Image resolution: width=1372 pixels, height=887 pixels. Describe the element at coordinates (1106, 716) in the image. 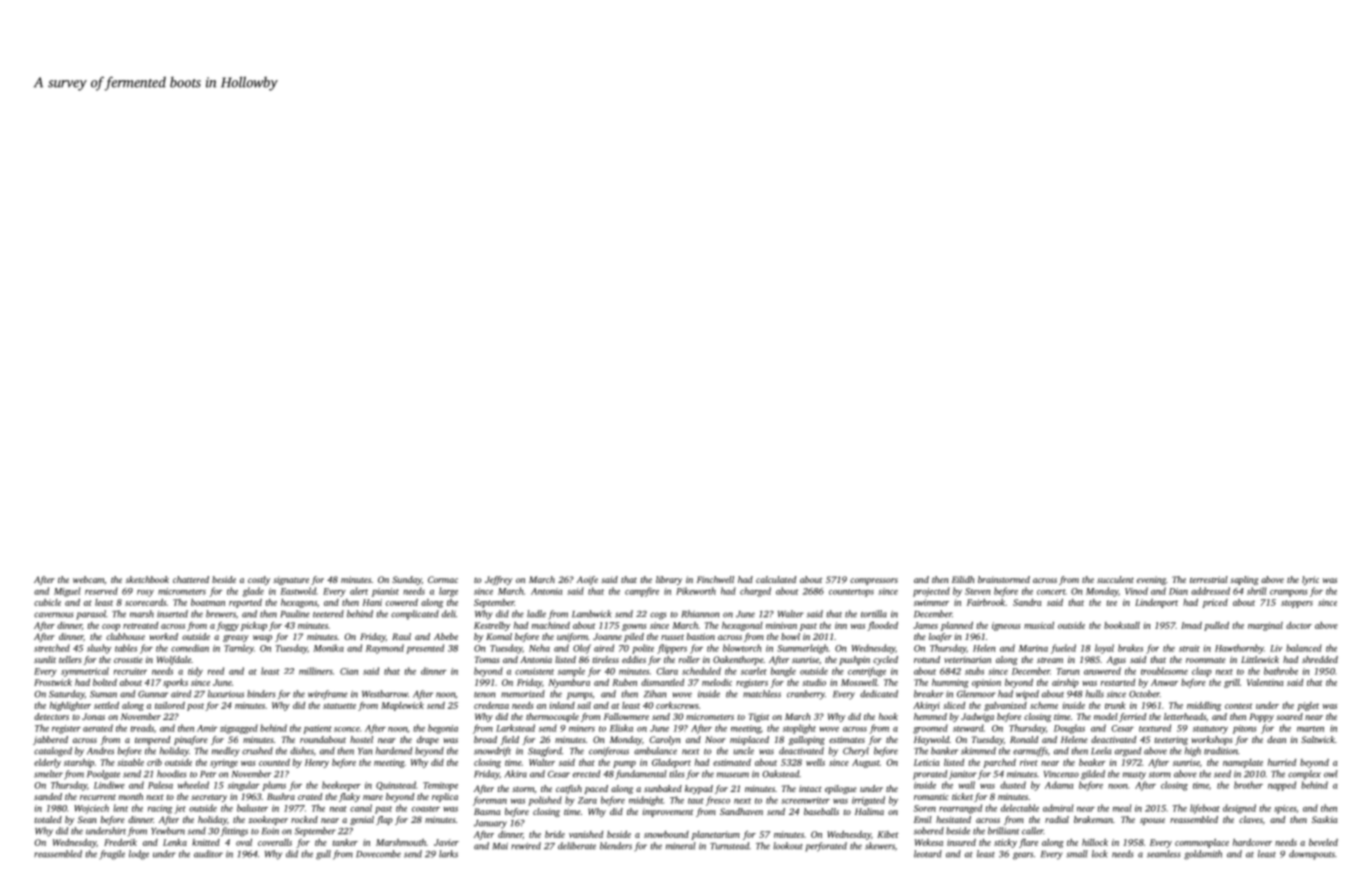

I see `model` at that location.
